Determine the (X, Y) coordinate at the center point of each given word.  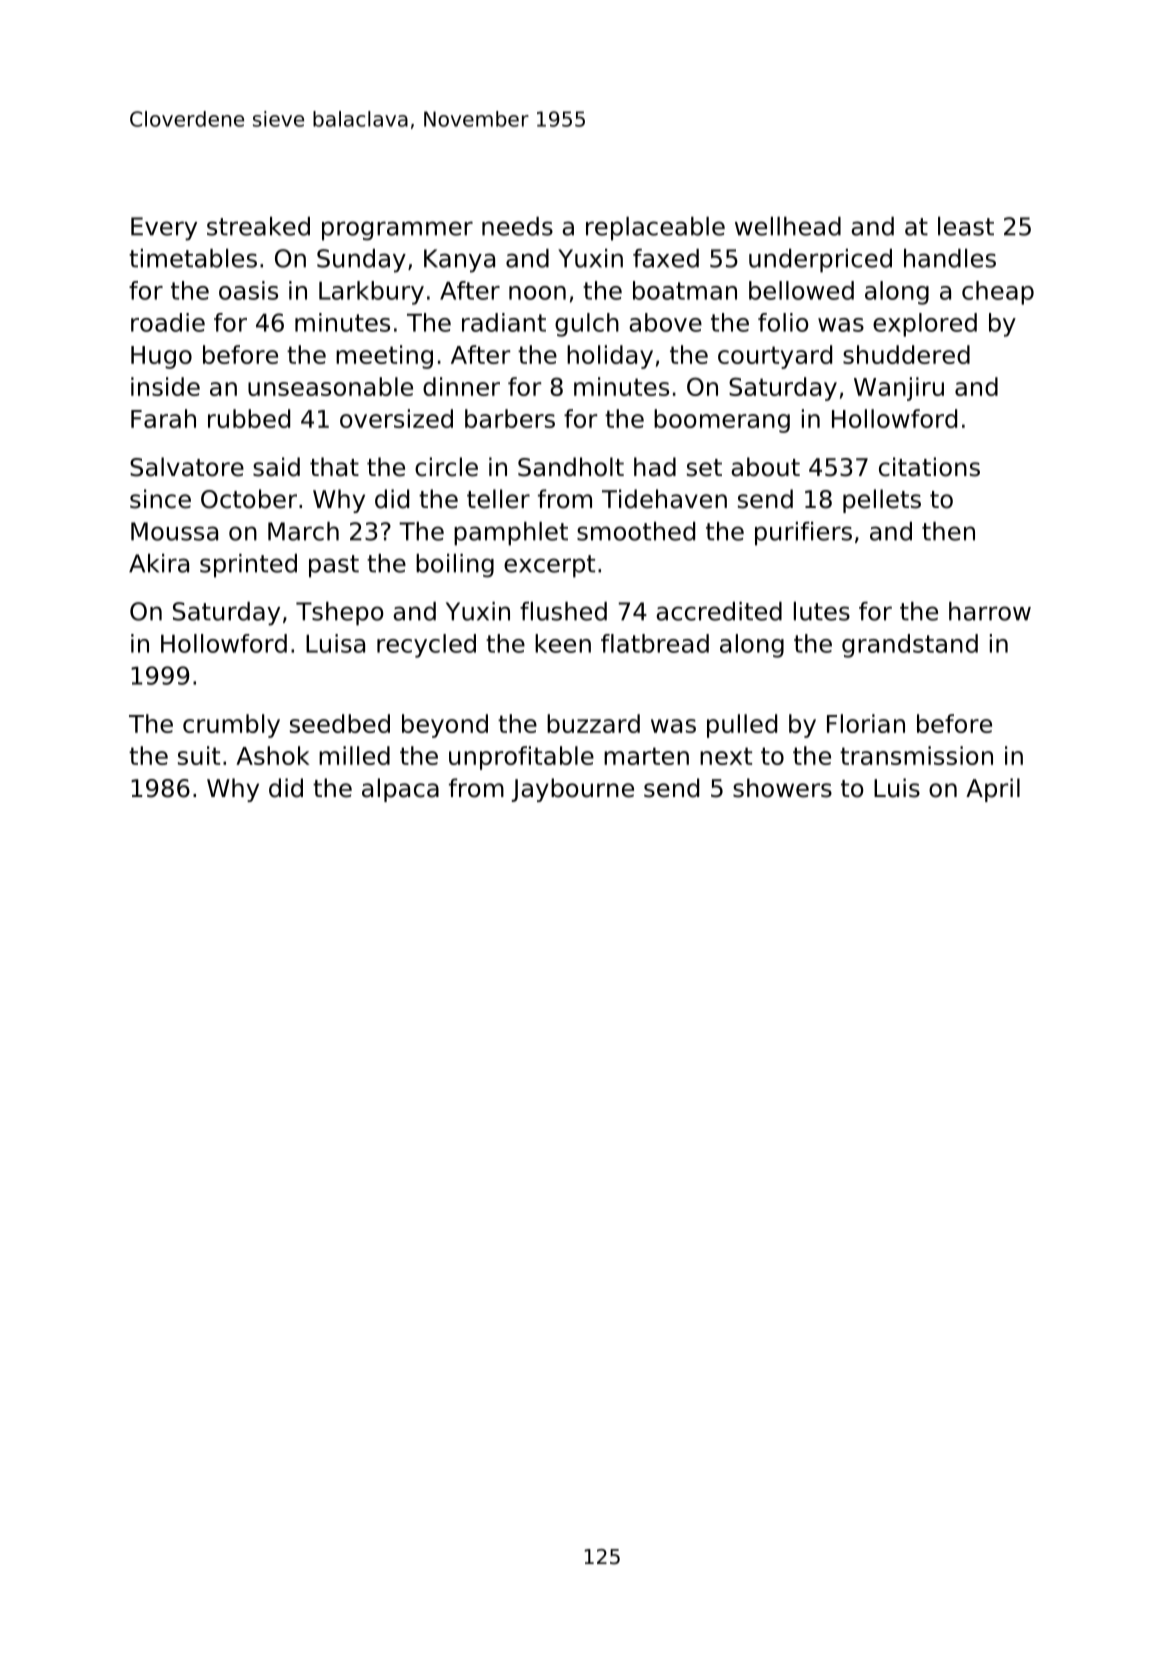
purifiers (803, 534)
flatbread (655, 643)
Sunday (361, 261)
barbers (510, 418)
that (334, 467)
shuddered (906, 354)
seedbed (340, 723)
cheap (998, 293)
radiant (504, 322)
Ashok (273, 755)
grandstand (910, 646)
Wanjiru (899, 389)
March (303, 531)
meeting (384, 357)
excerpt (549, 566)
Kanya (459, 261)
